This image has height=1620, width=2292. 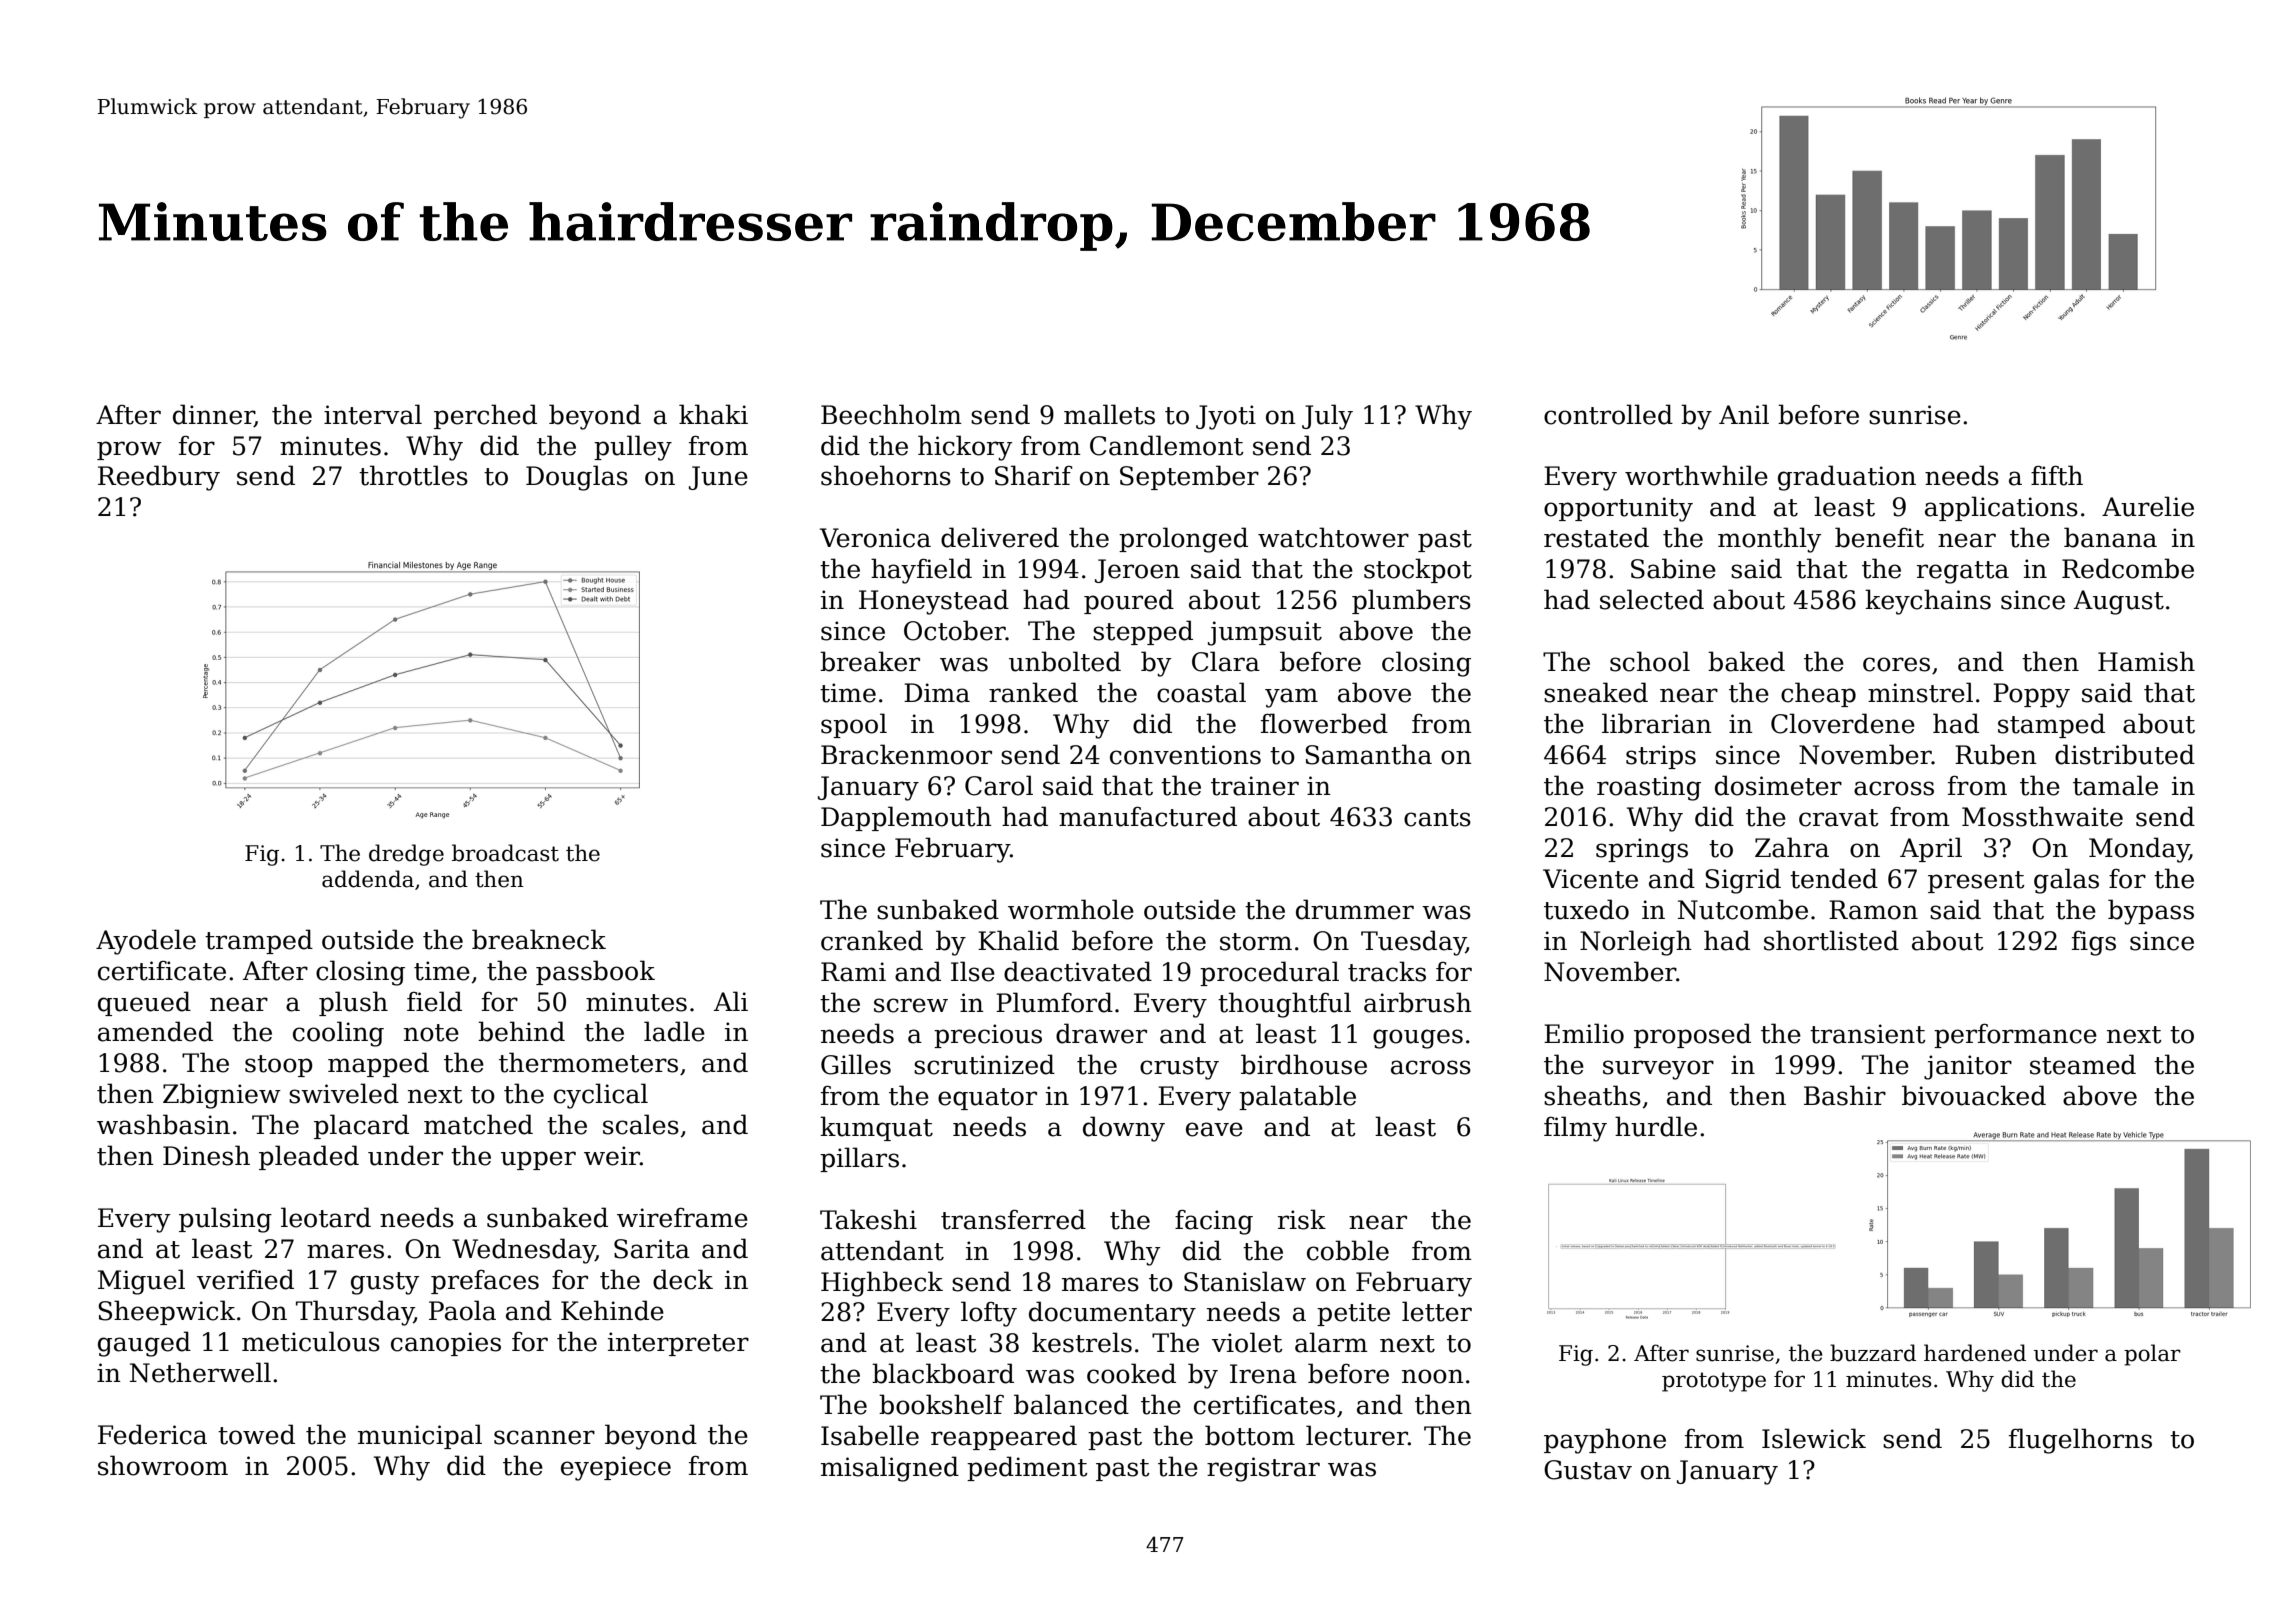 I want to click on fifth, so click(x=2057, y=475).
